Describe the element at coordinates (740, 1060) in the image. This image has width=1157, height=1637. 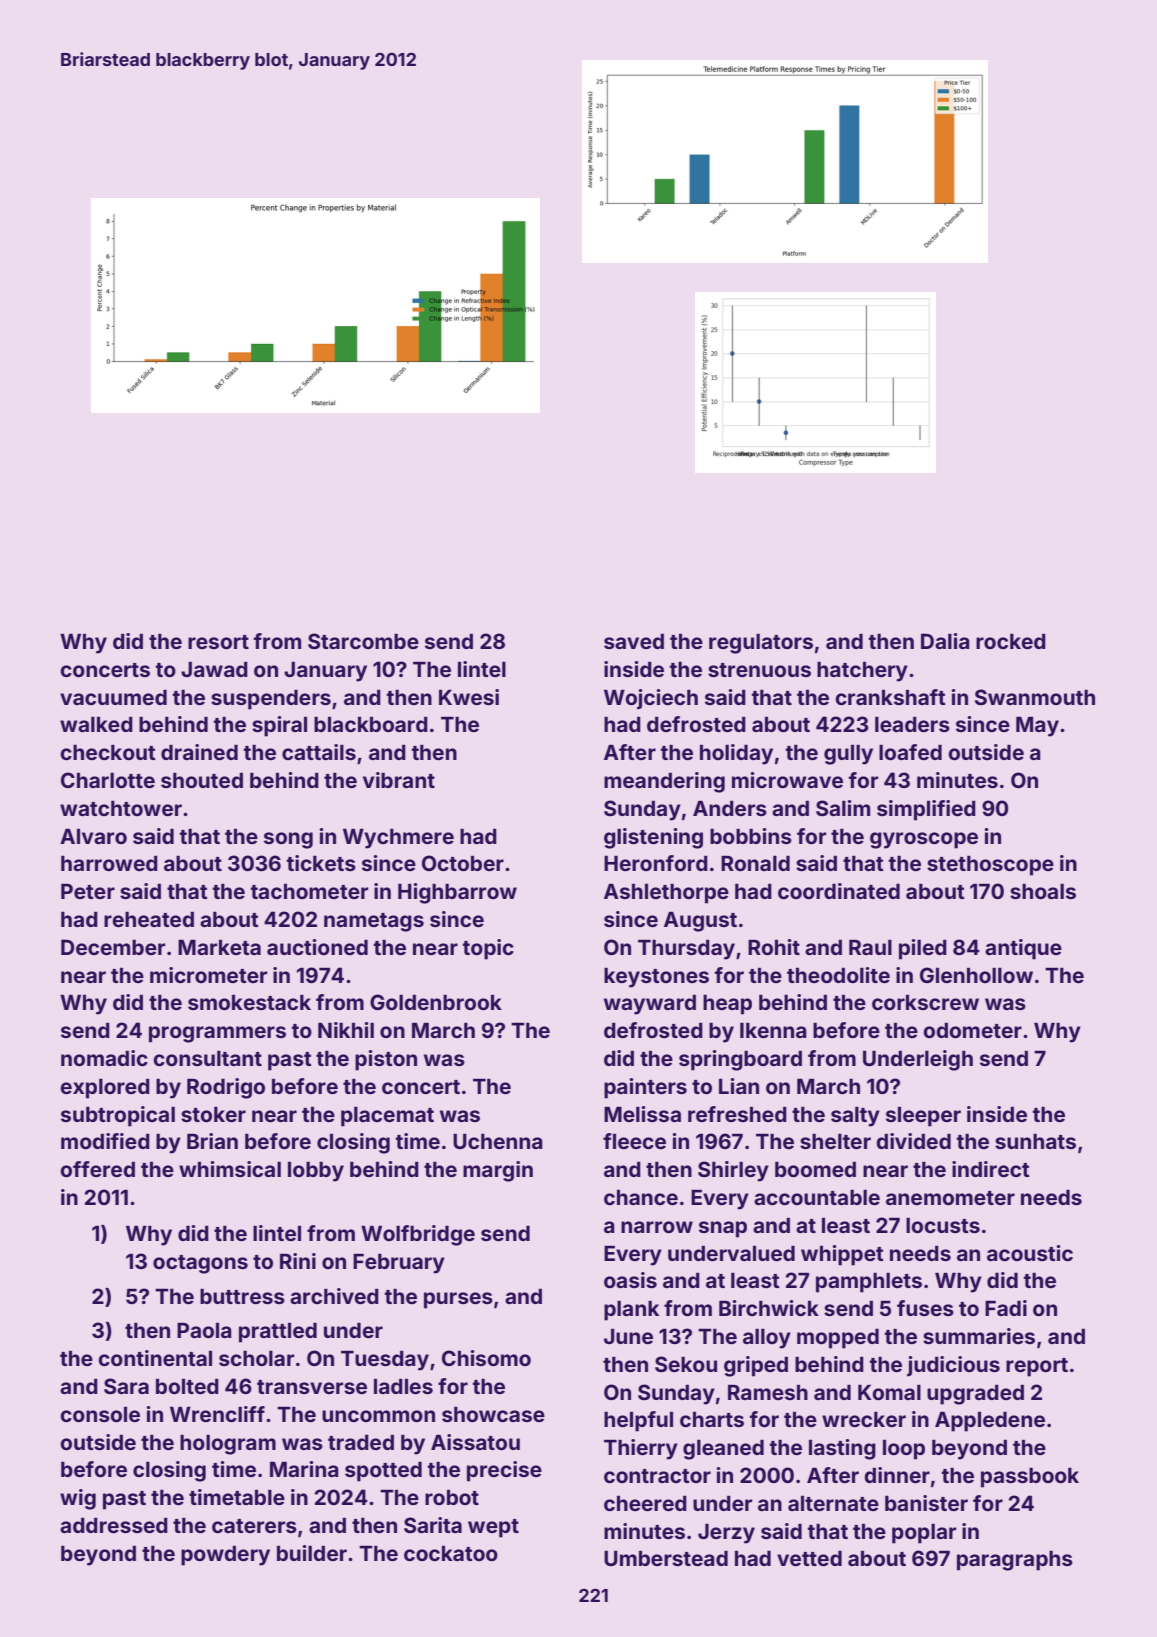
I see `springboard` at that location.
